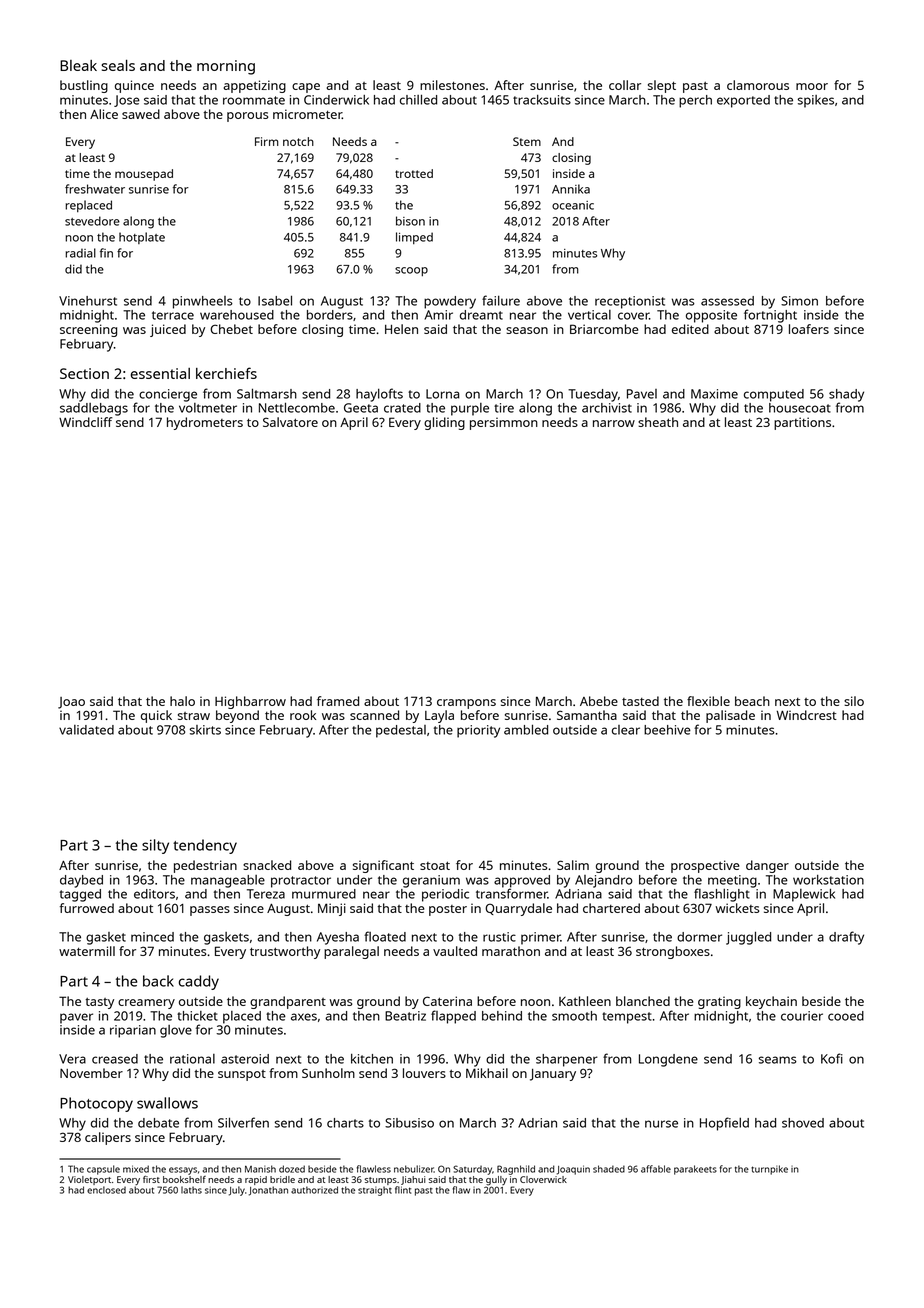 The image size is (924, 1308). What do you see at coordinates (205, 423) in the page?
I see `hydrometers` at bounding box center [205, 423].
